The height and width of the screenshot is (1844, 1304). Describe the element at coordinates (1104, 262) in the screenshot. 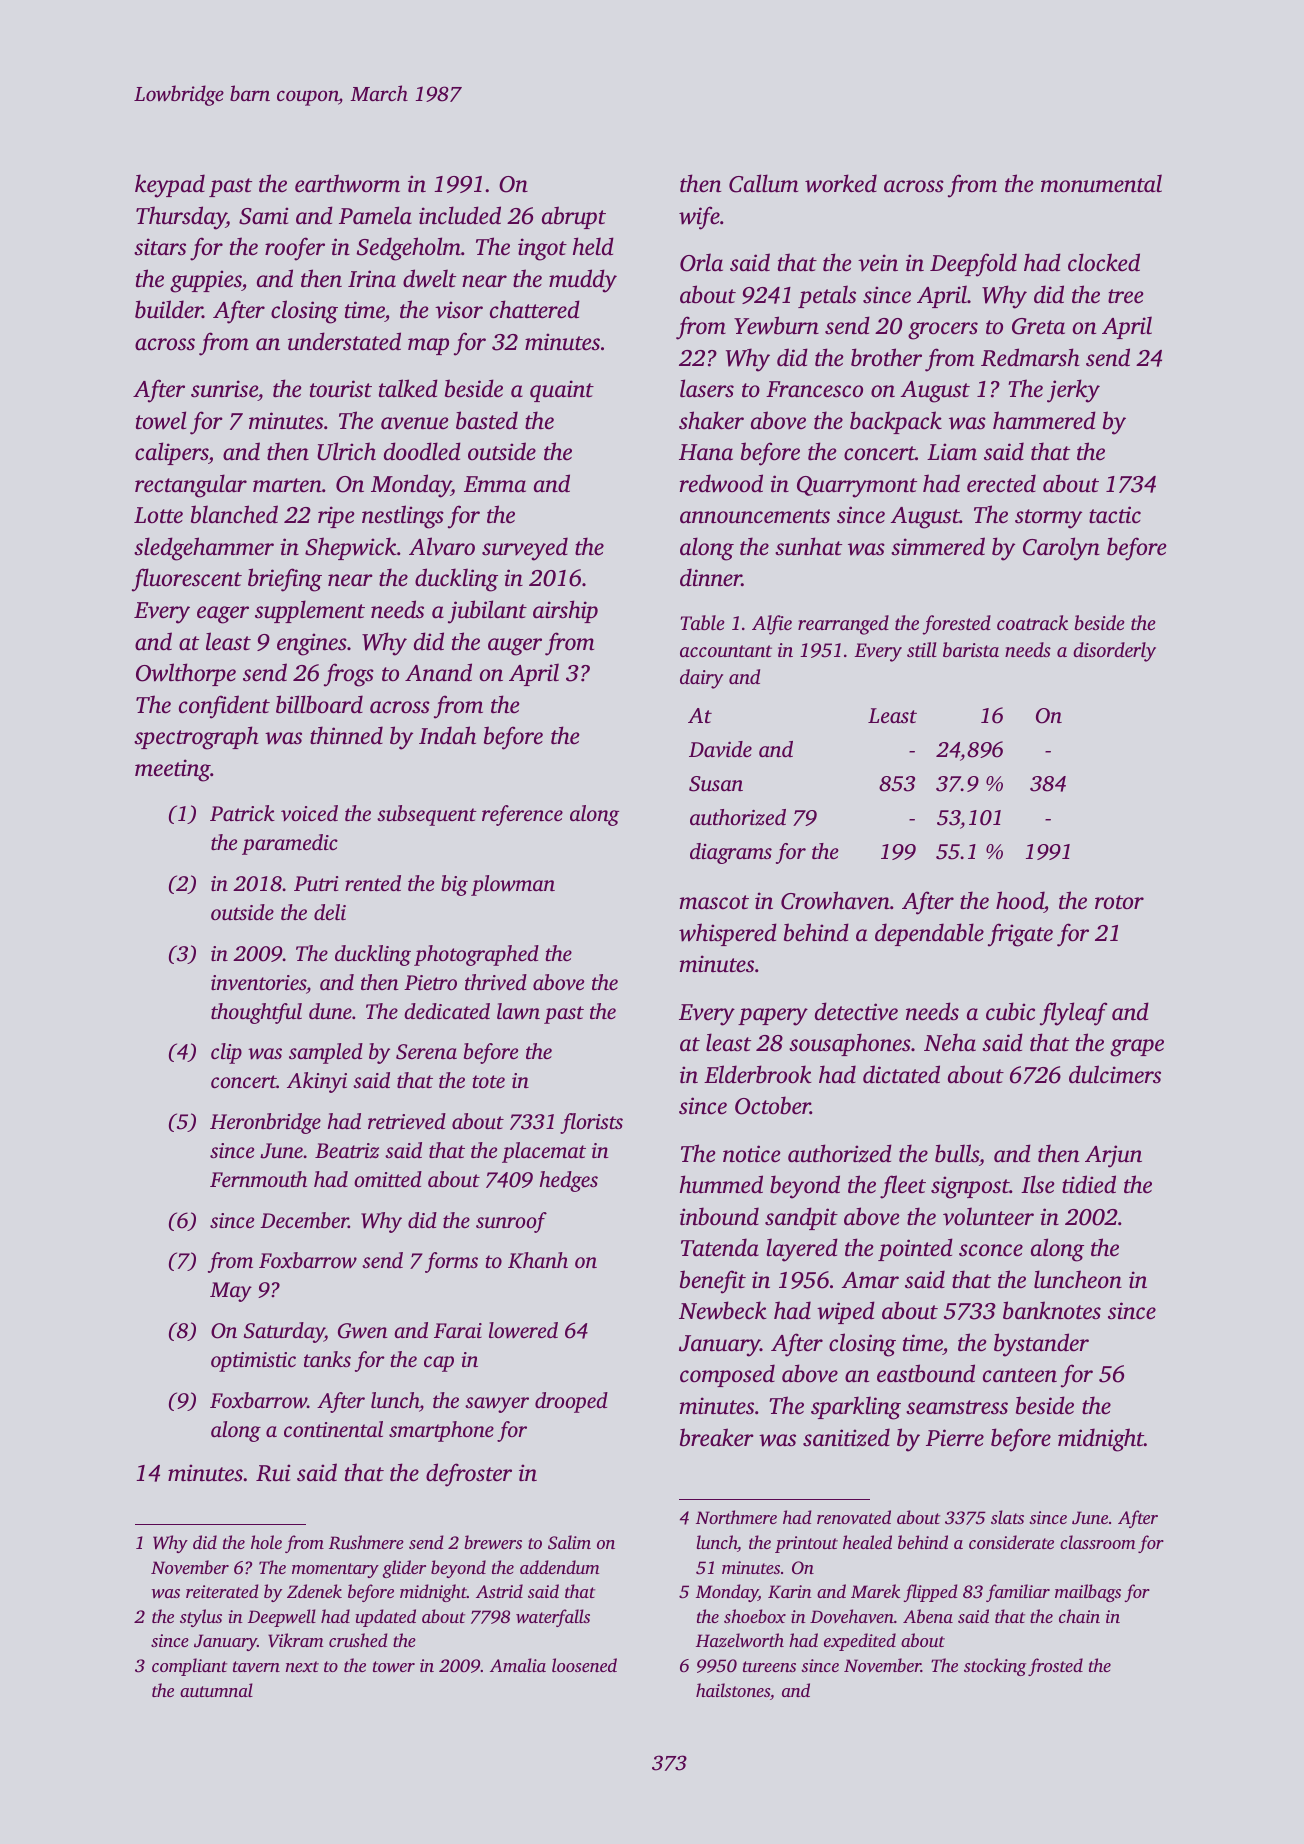

I see `clocked` at that location.
